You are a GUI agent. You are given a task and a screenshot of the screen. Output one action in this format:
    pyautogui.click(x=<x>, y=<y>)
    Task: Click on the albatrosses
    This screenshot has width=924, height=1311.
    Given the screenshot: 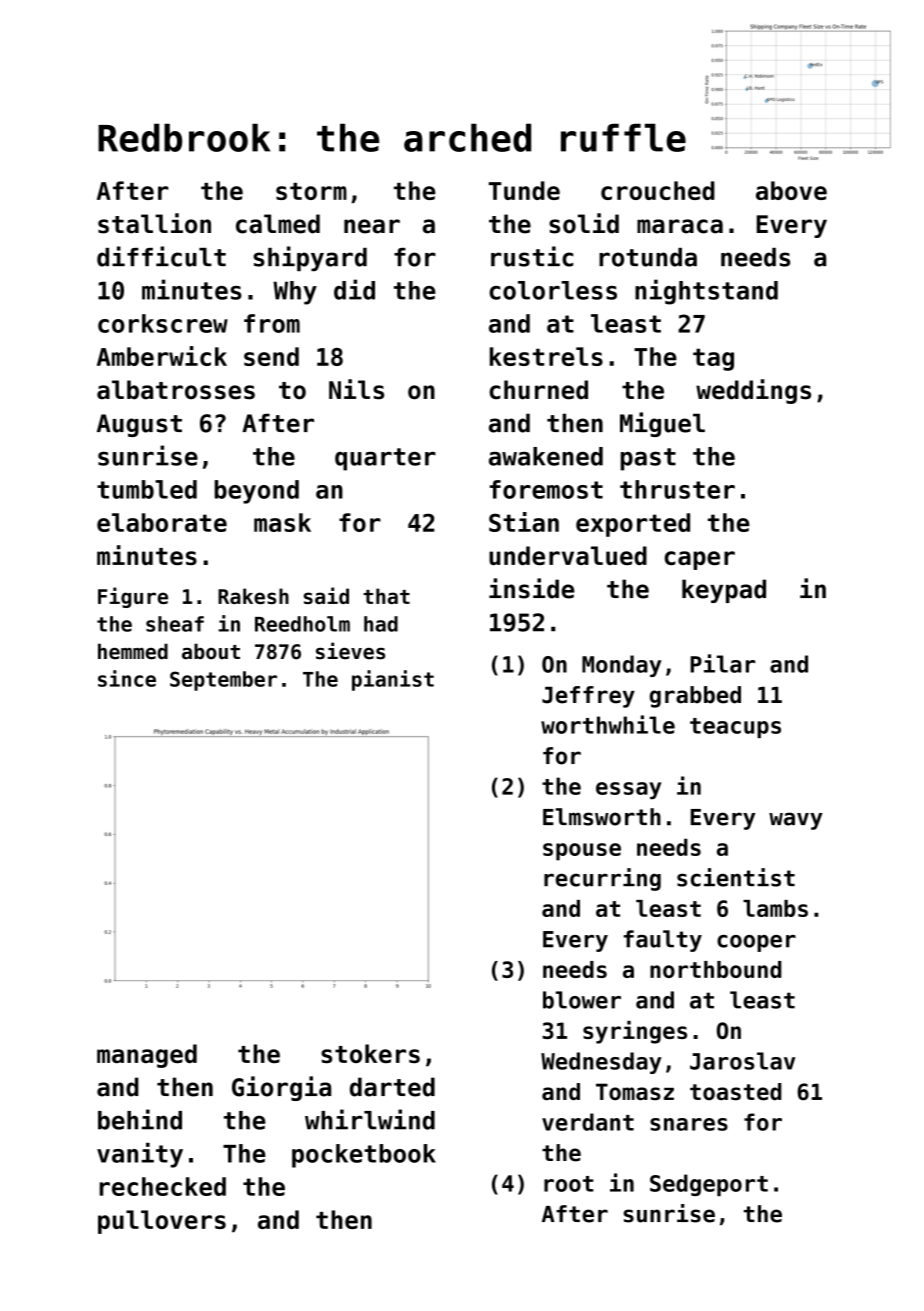 What is the action you would take?
    pyautogui.click(x=176, y=390)
